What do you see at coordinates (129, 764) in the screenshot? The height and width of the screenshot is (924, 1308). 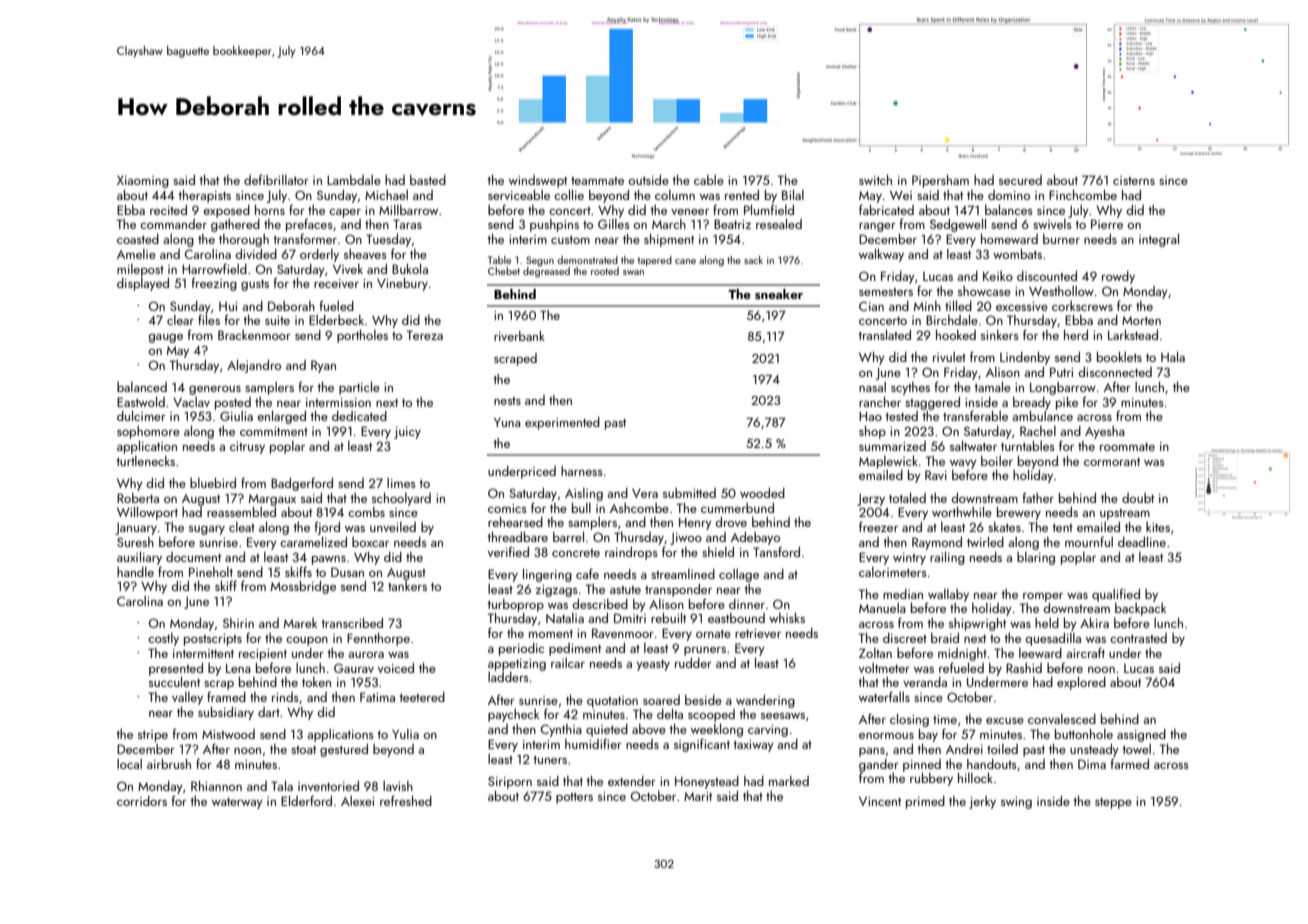 I see `local` at bounding box center [129, 764].
